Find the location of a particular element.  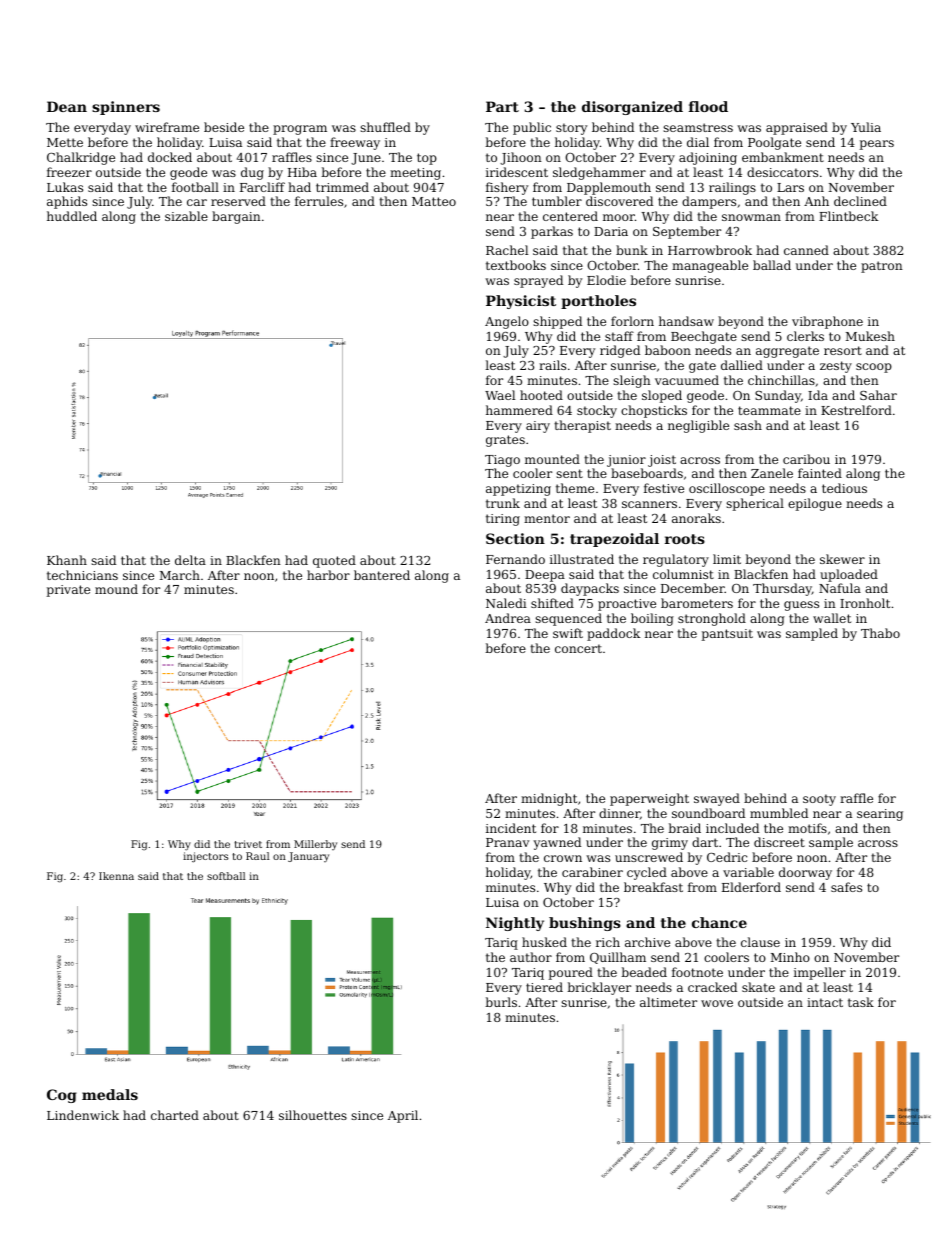

silhouettes is located at coordinates (313, 1115).
